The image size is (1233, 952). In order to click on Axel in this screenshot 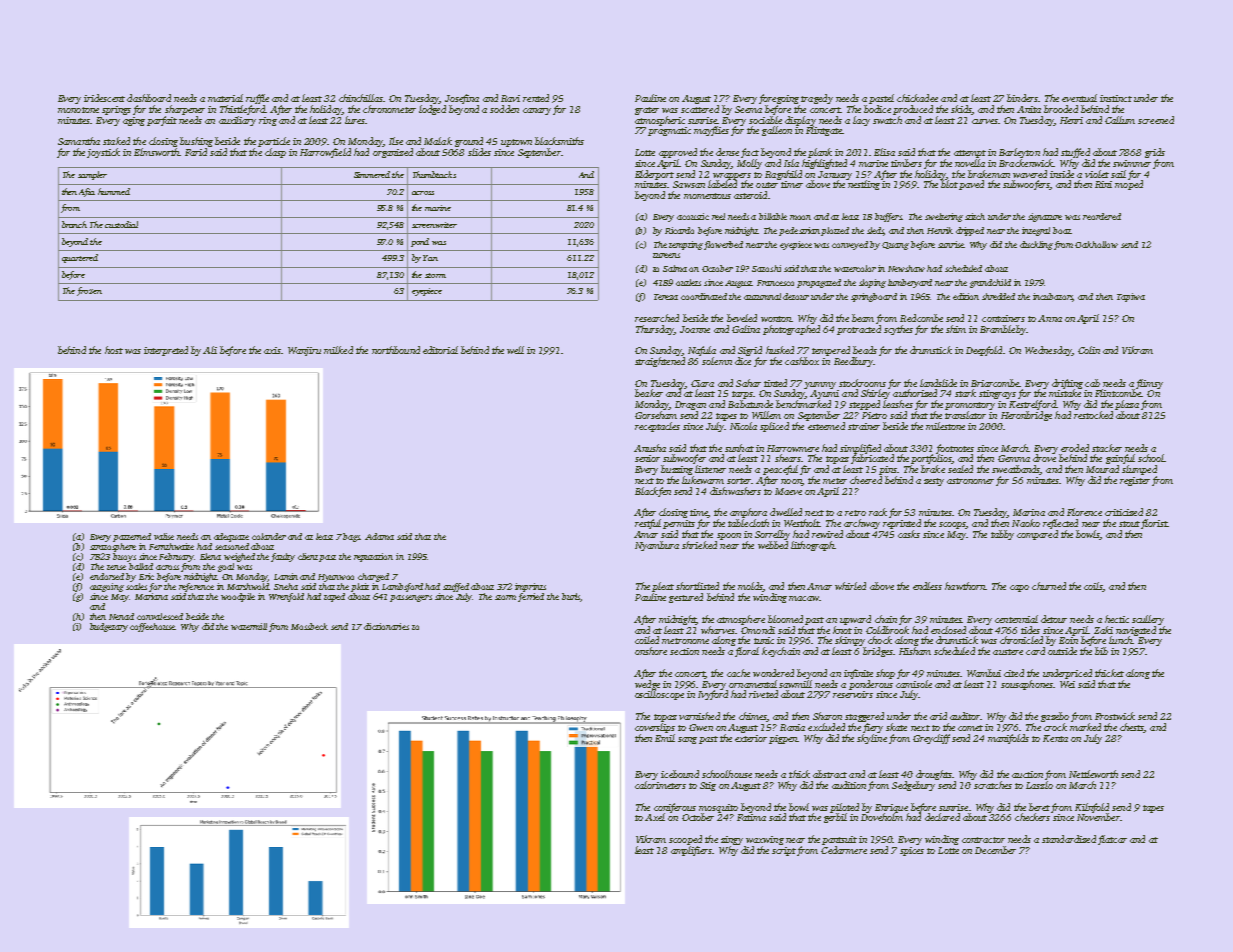, I will do `click(655, 817)`.
